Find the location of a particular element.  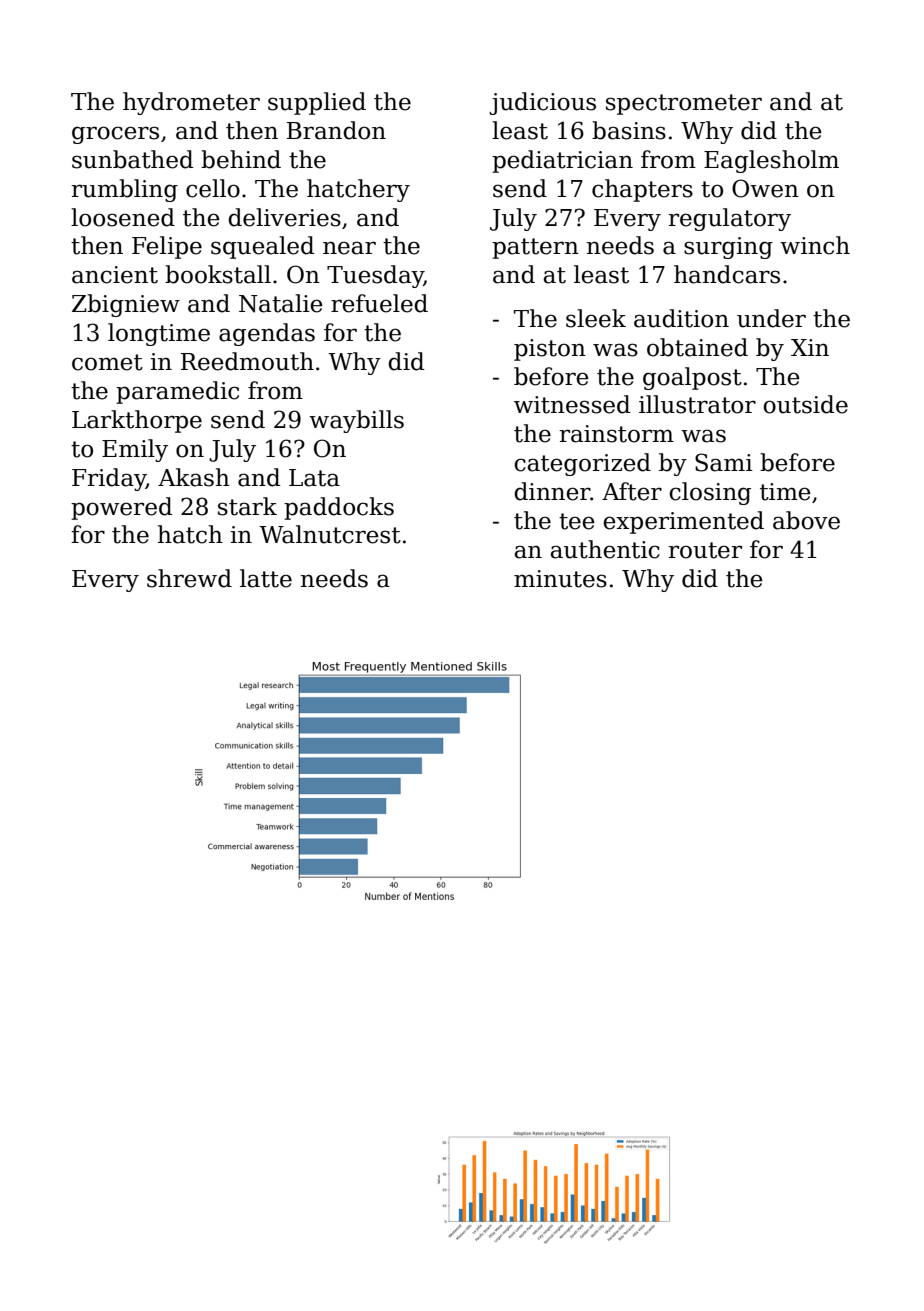

deliveries is located at coordinates (284, 217).
